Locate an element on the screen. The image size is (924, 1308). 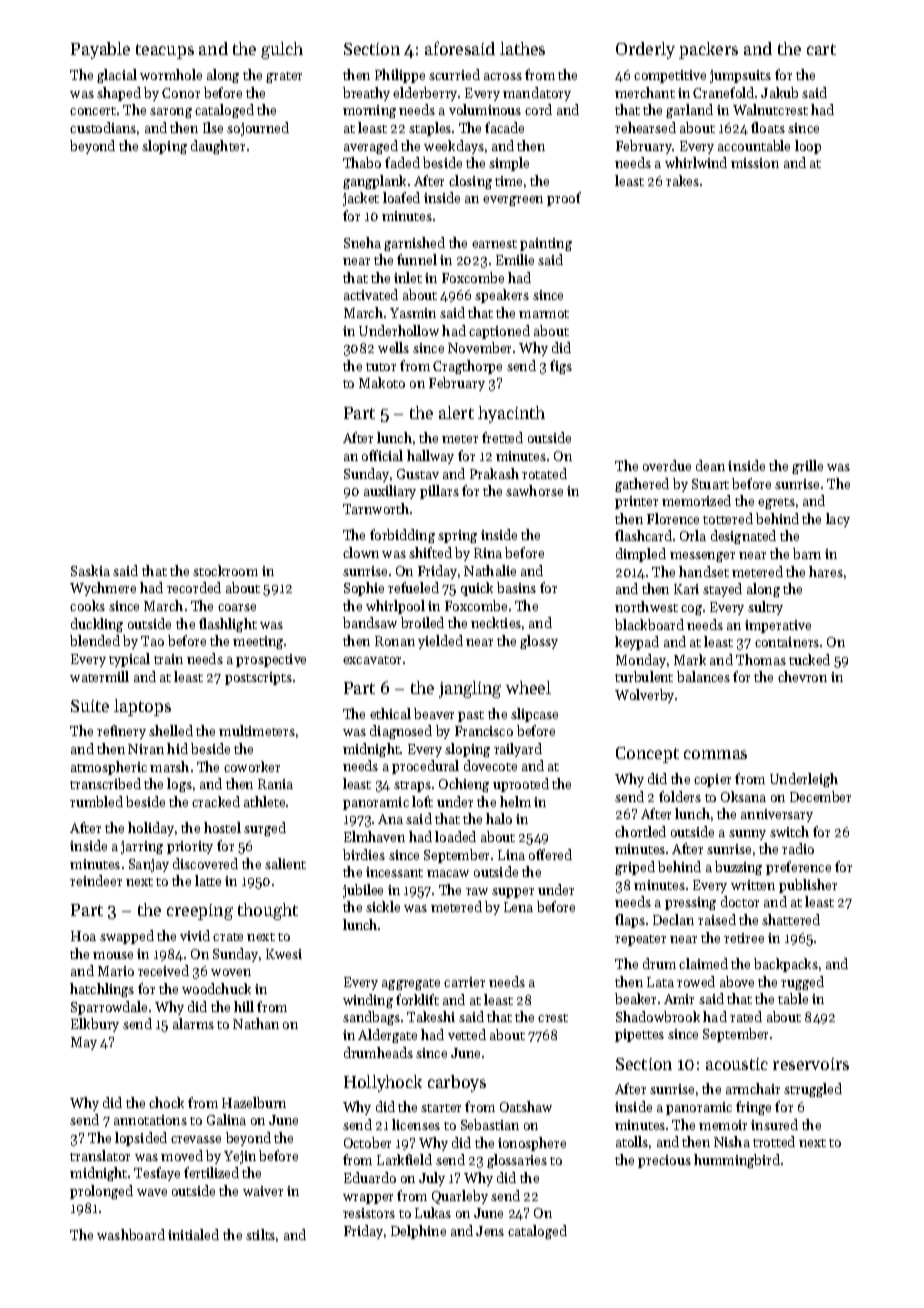
packers is located at coordinates (708, 50).
